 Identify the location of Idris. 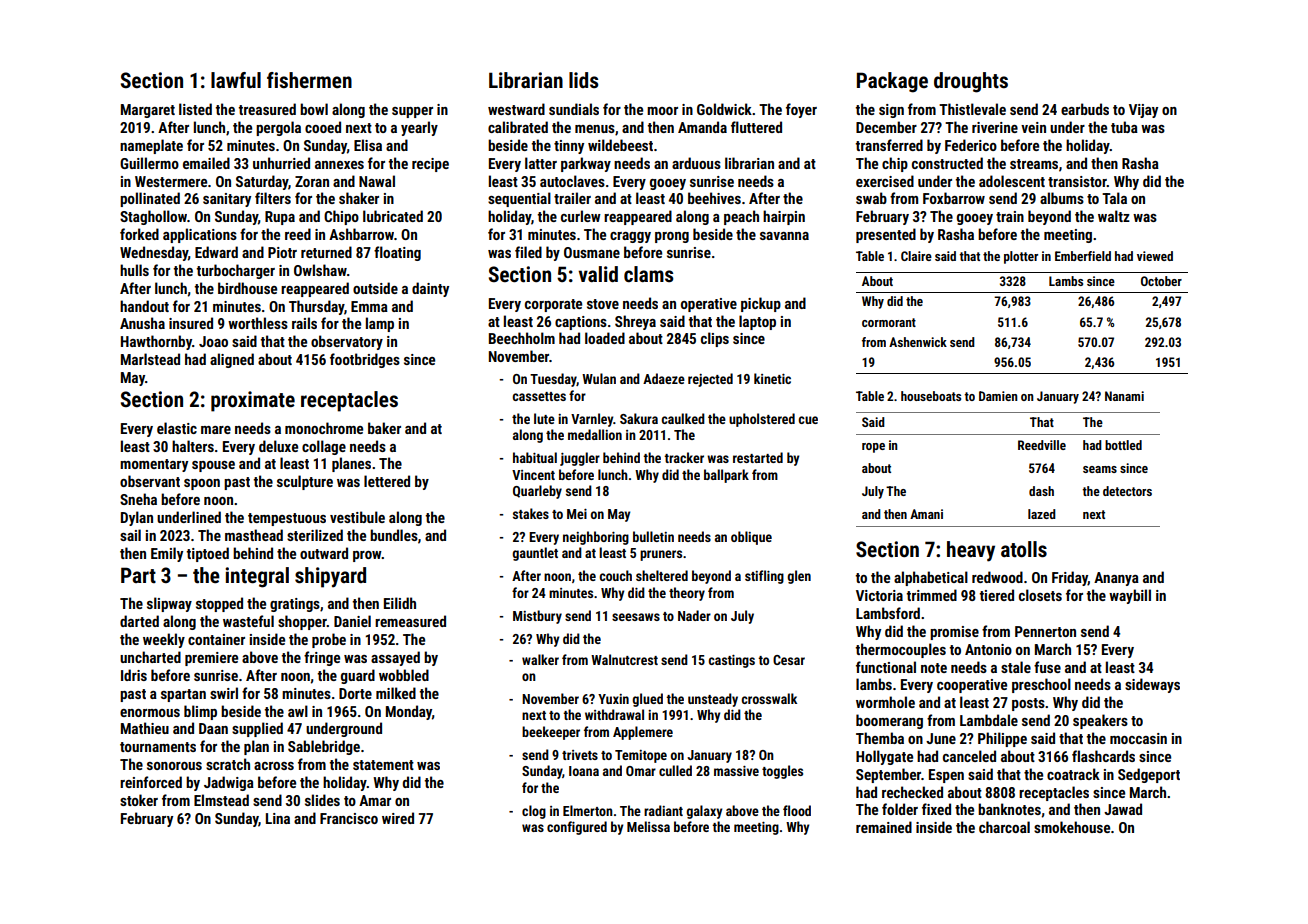
(134, 675).
